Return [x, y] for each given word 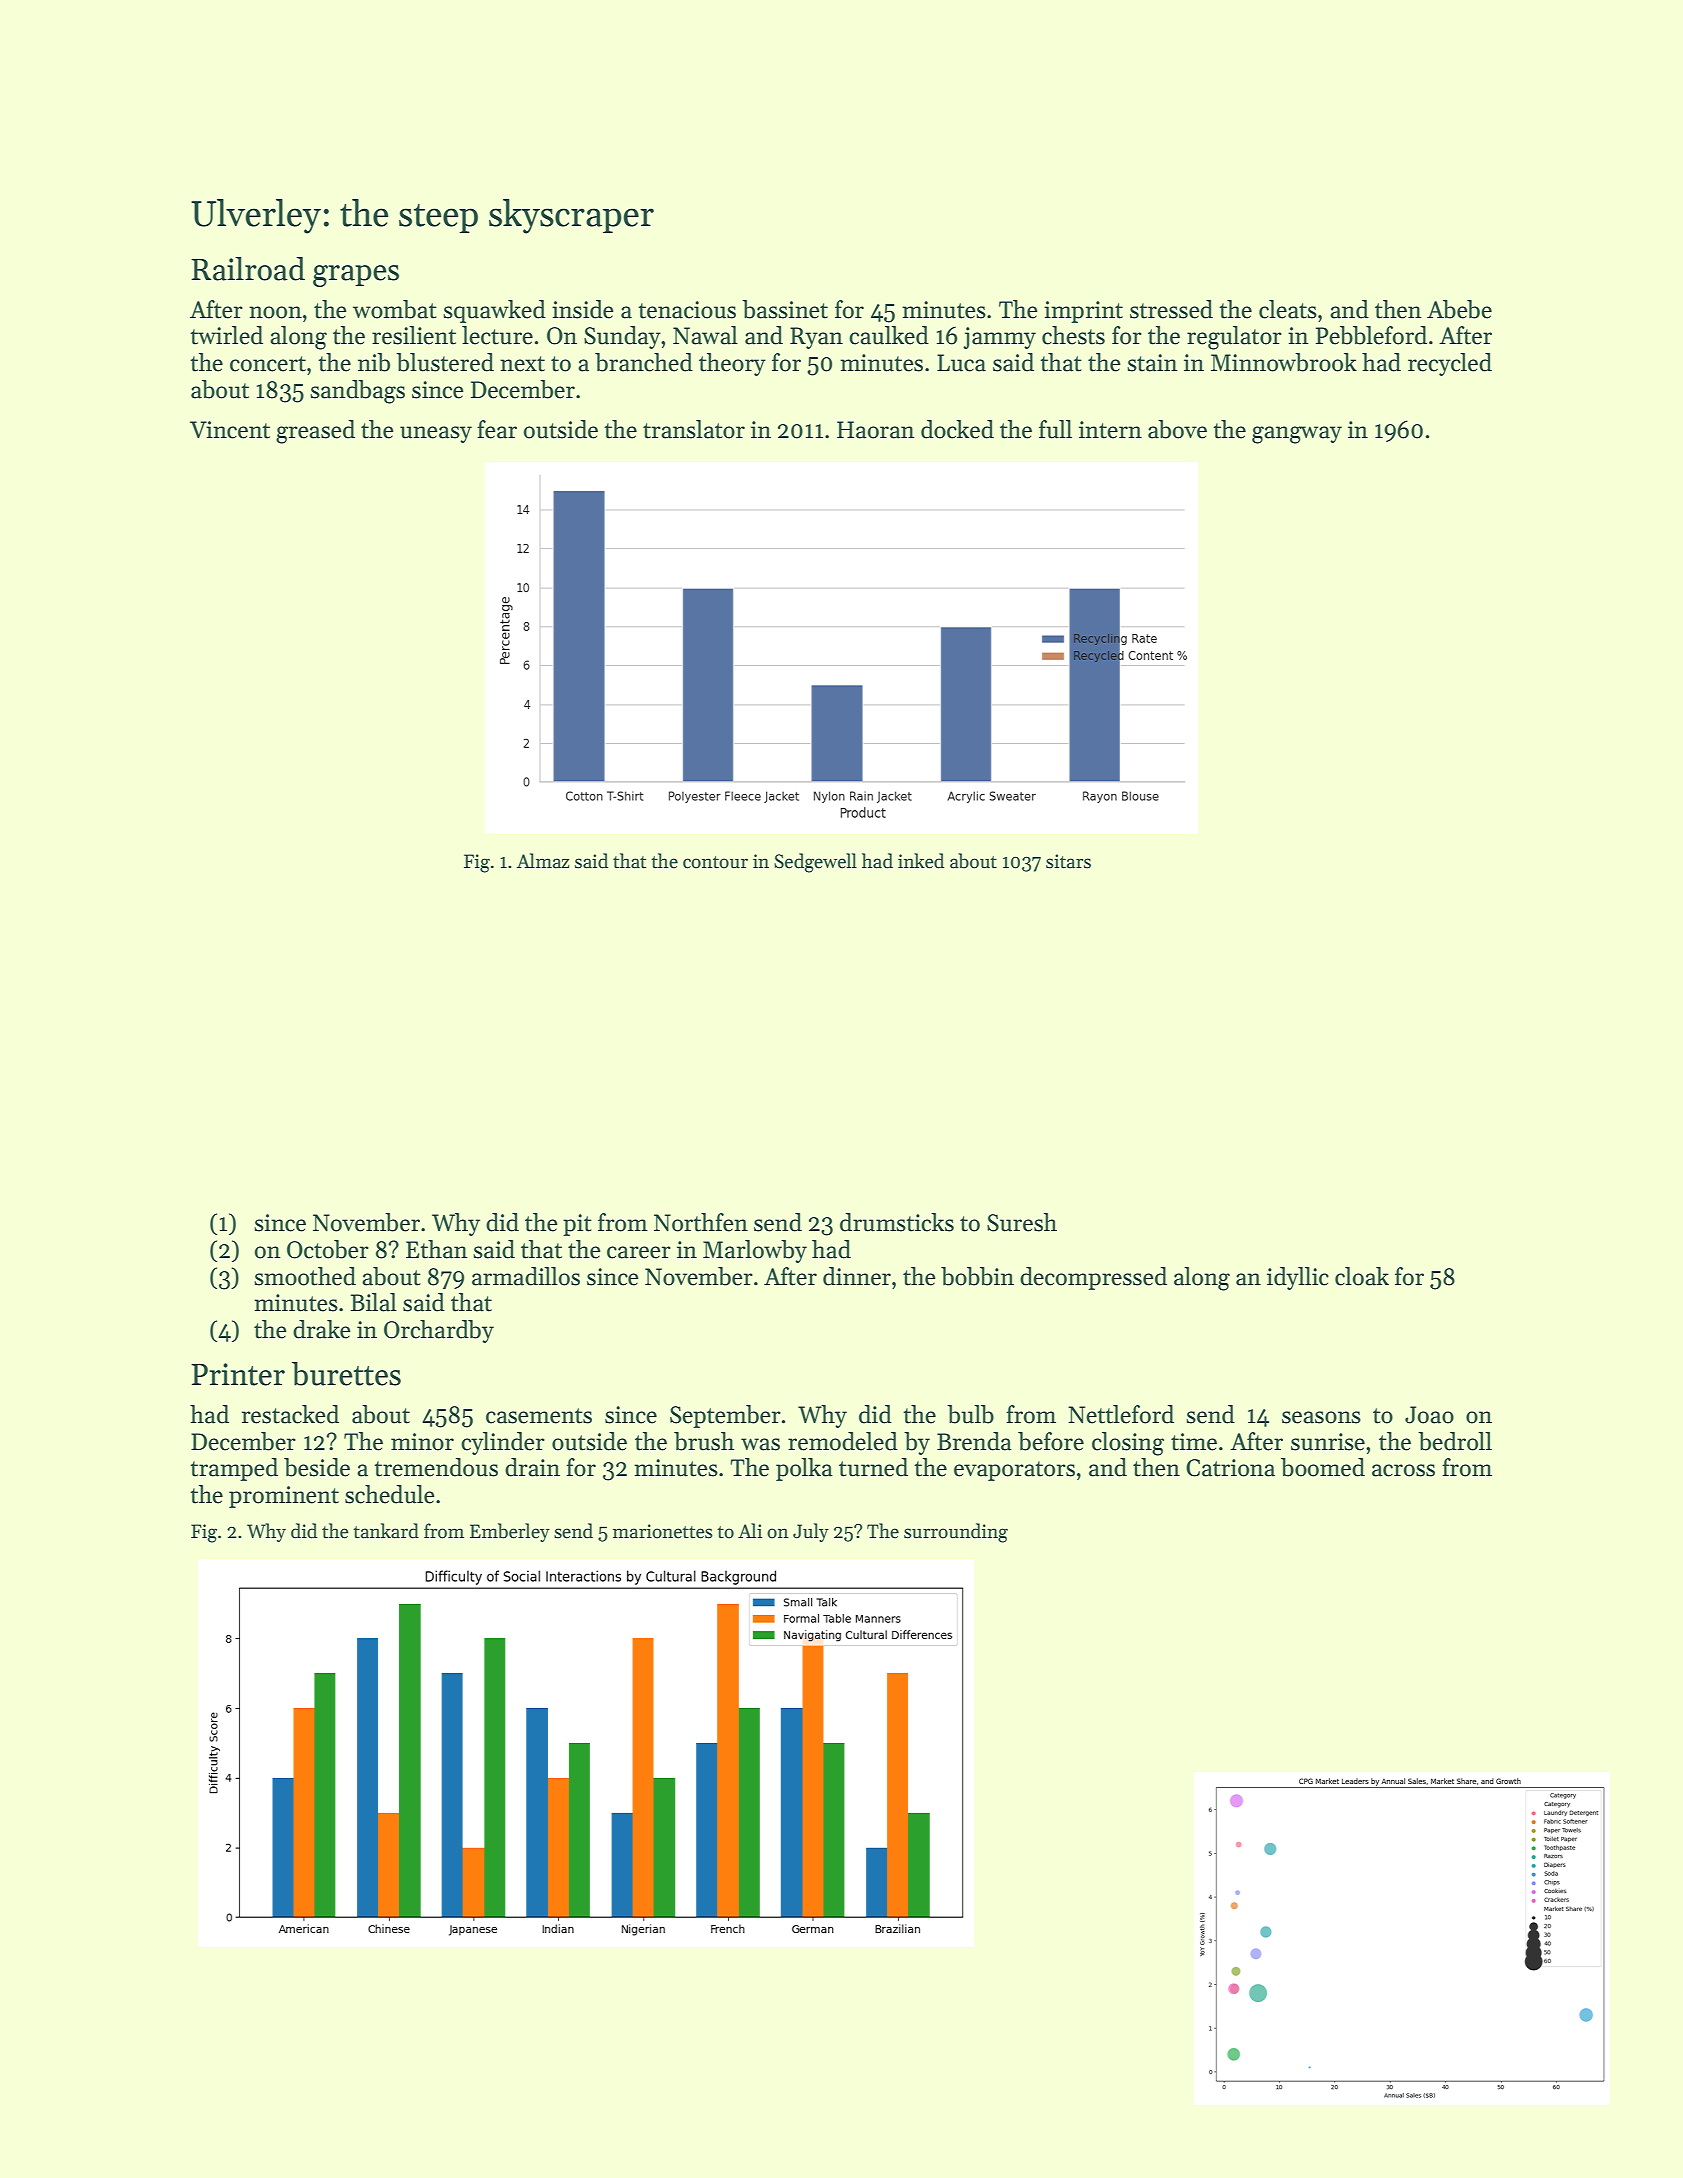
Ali [750, 1530]
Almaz [543, 861]
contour [715, 862]
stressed [1171, 309]
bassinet [785, 309]
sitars [1068, 861]
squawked [494, 311]
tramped [234, 1469]
